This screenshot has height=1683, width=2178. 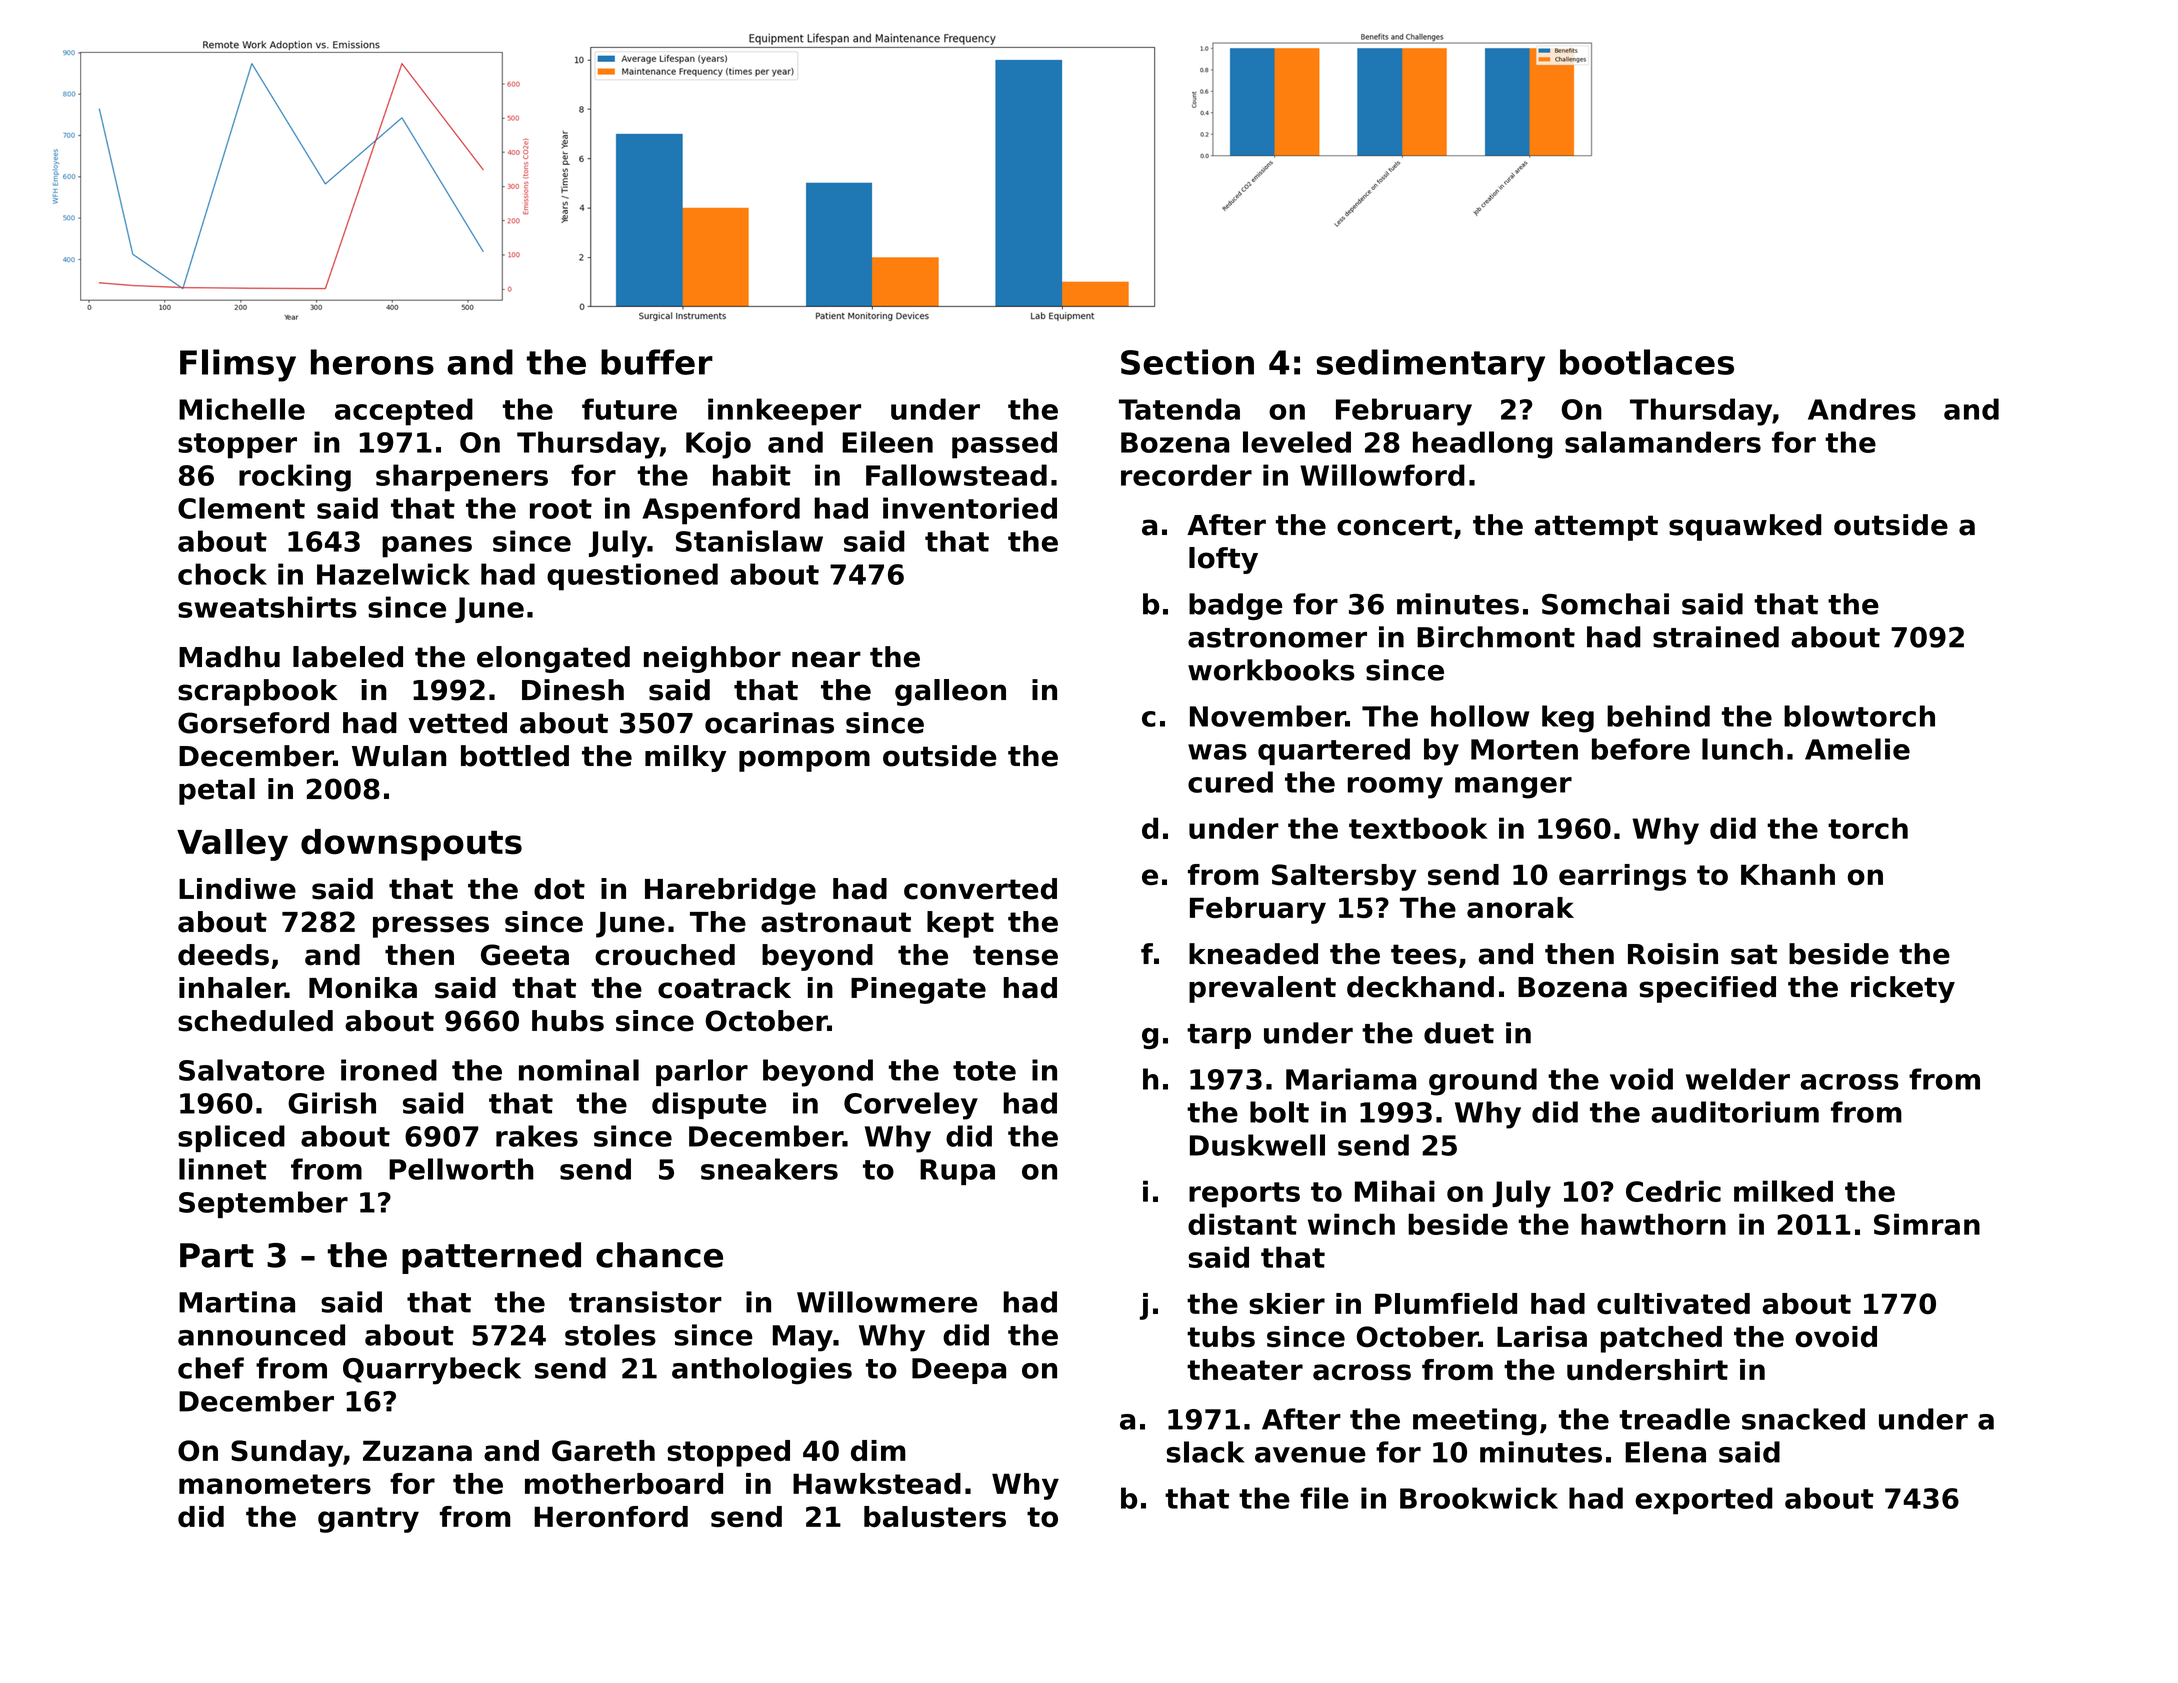 I want to click on Gorseford, so click(x=253, y=723).
